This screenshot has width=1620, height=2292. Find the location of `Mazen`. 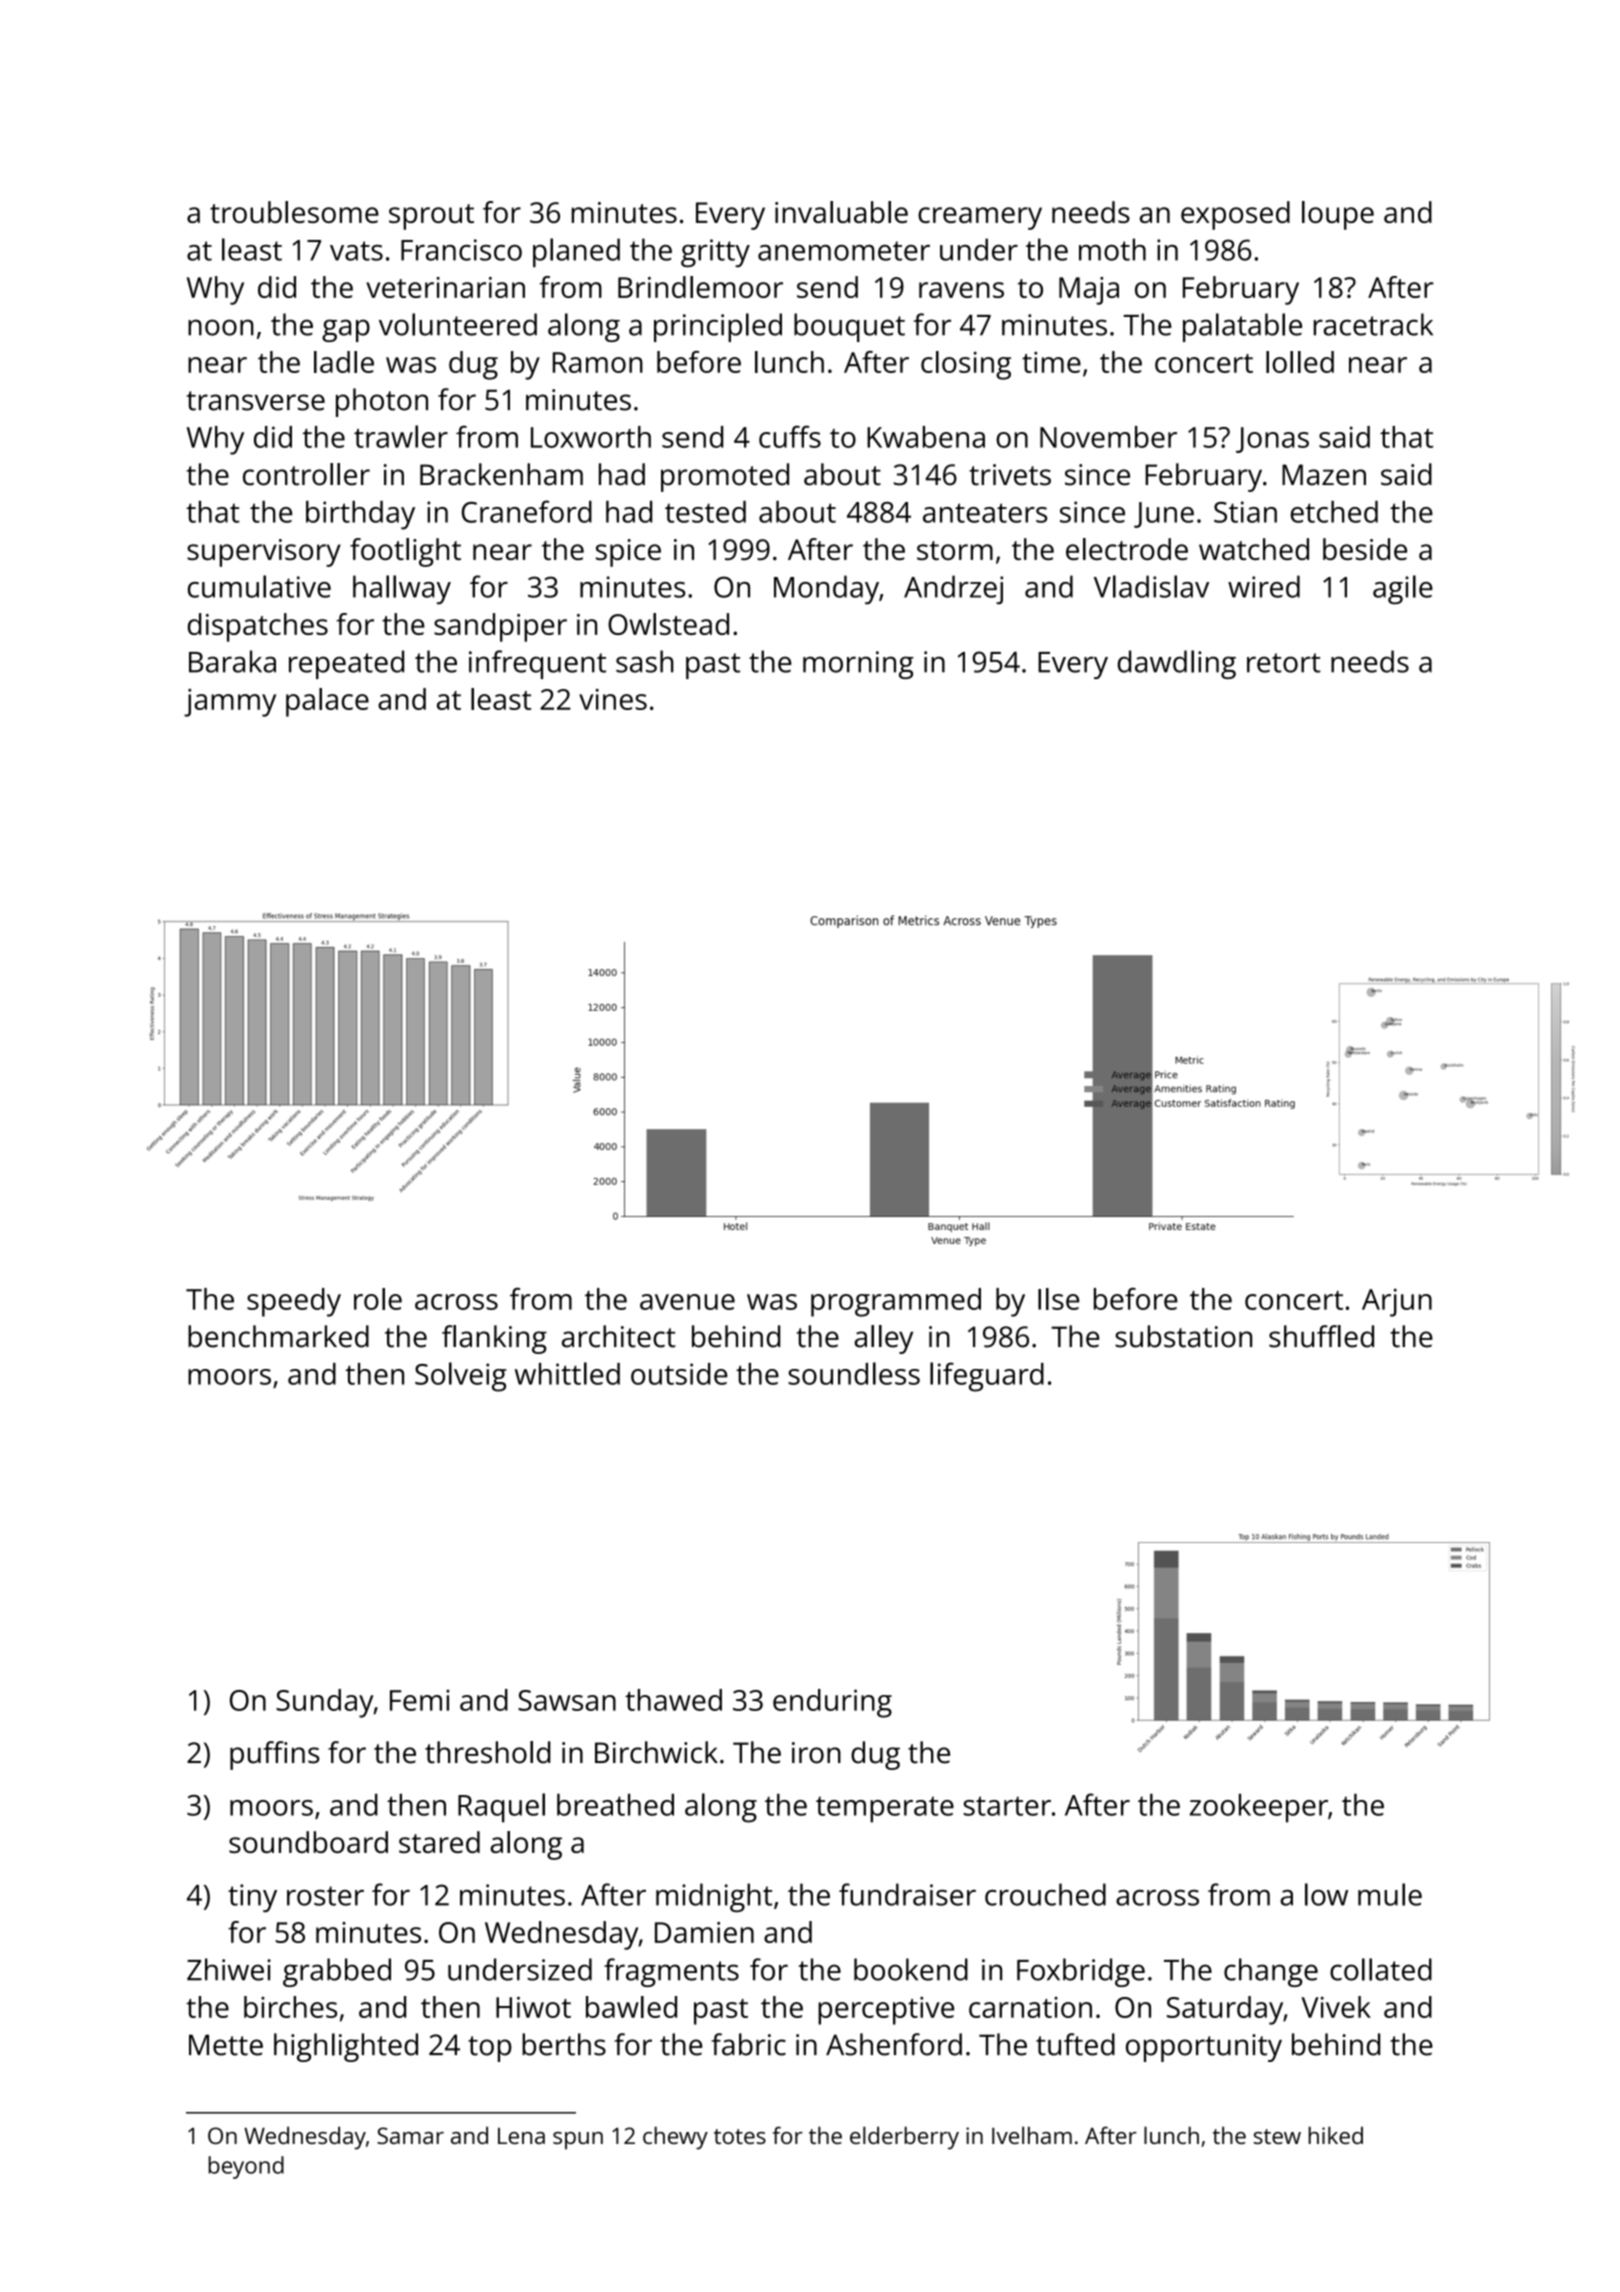

Mazen is located at coordinates (1324, 475).
